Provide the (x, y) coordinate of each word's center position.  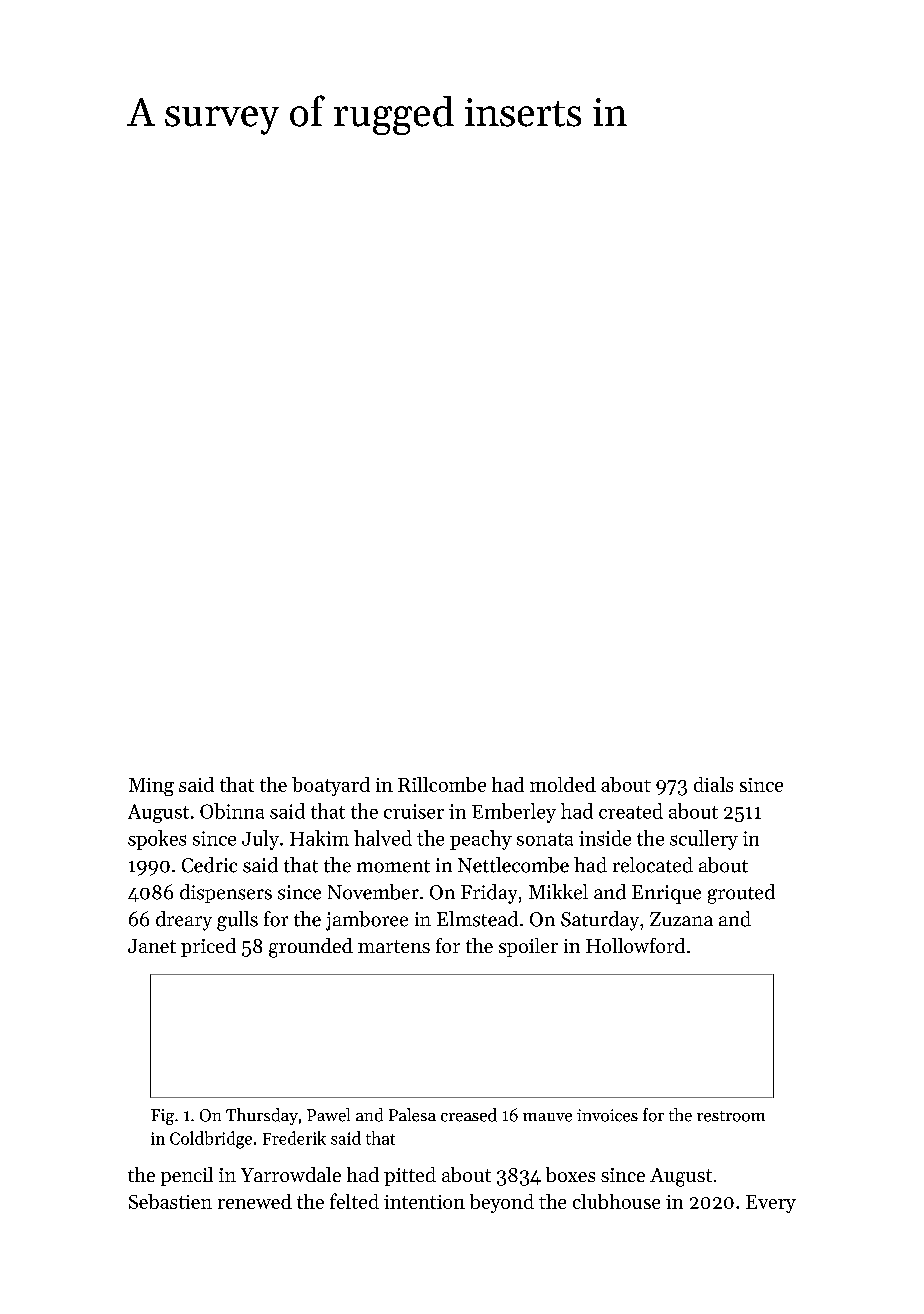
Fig (162, 1117)
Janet (152, 946)
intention (424, 1202)
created (631, 811)
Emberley (514, 813)
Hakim (319, 838)
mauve (547, 1117)
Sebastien (170, 1201)
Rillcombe (442, 784)
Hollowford (635, 945)
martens (394, 946)
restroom (731, 1116)
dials (713, 784)
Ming (151, 787)
